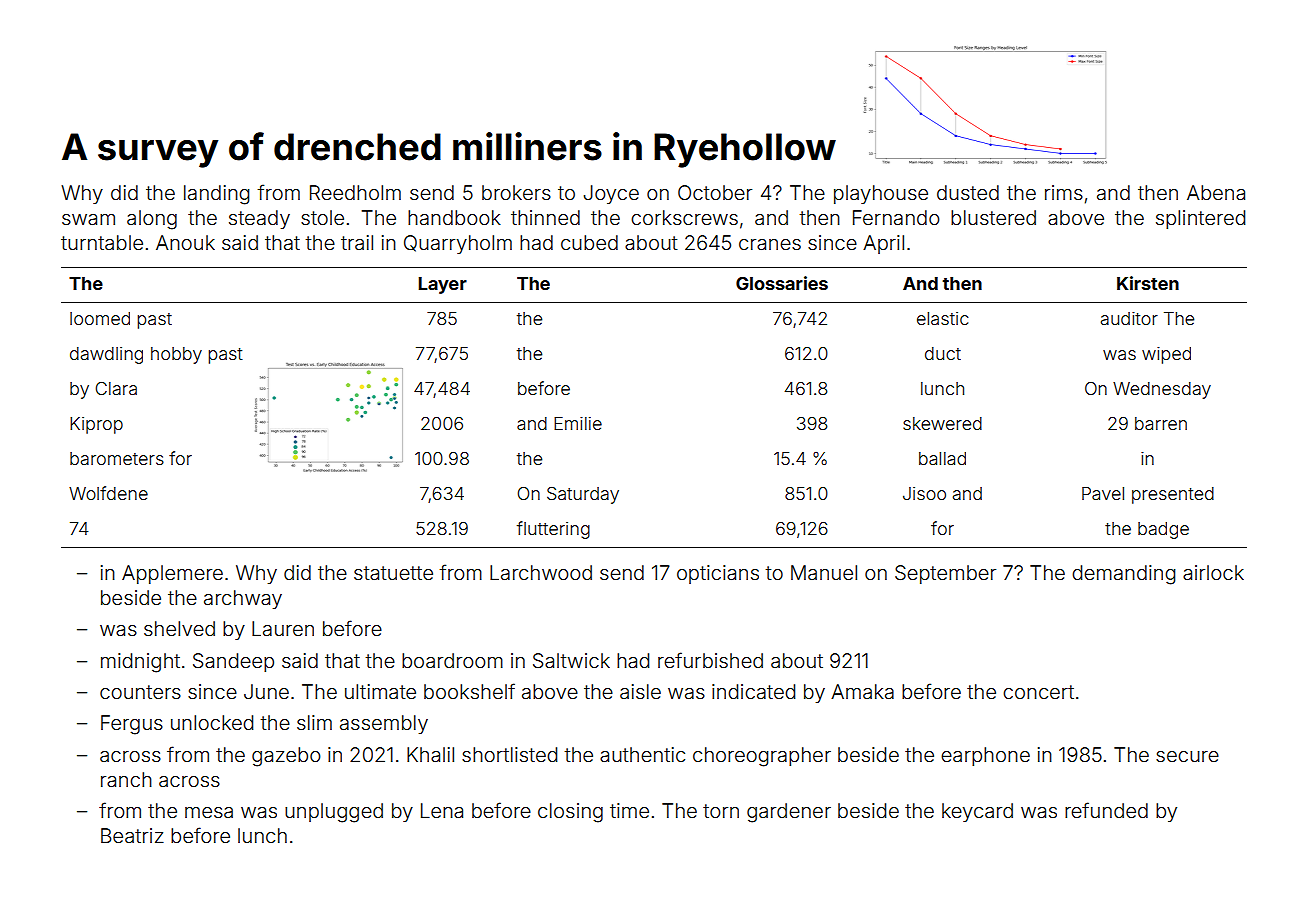  Describe the element at coordinates (862, 691) in the image. I see `Amaka` at that location.
